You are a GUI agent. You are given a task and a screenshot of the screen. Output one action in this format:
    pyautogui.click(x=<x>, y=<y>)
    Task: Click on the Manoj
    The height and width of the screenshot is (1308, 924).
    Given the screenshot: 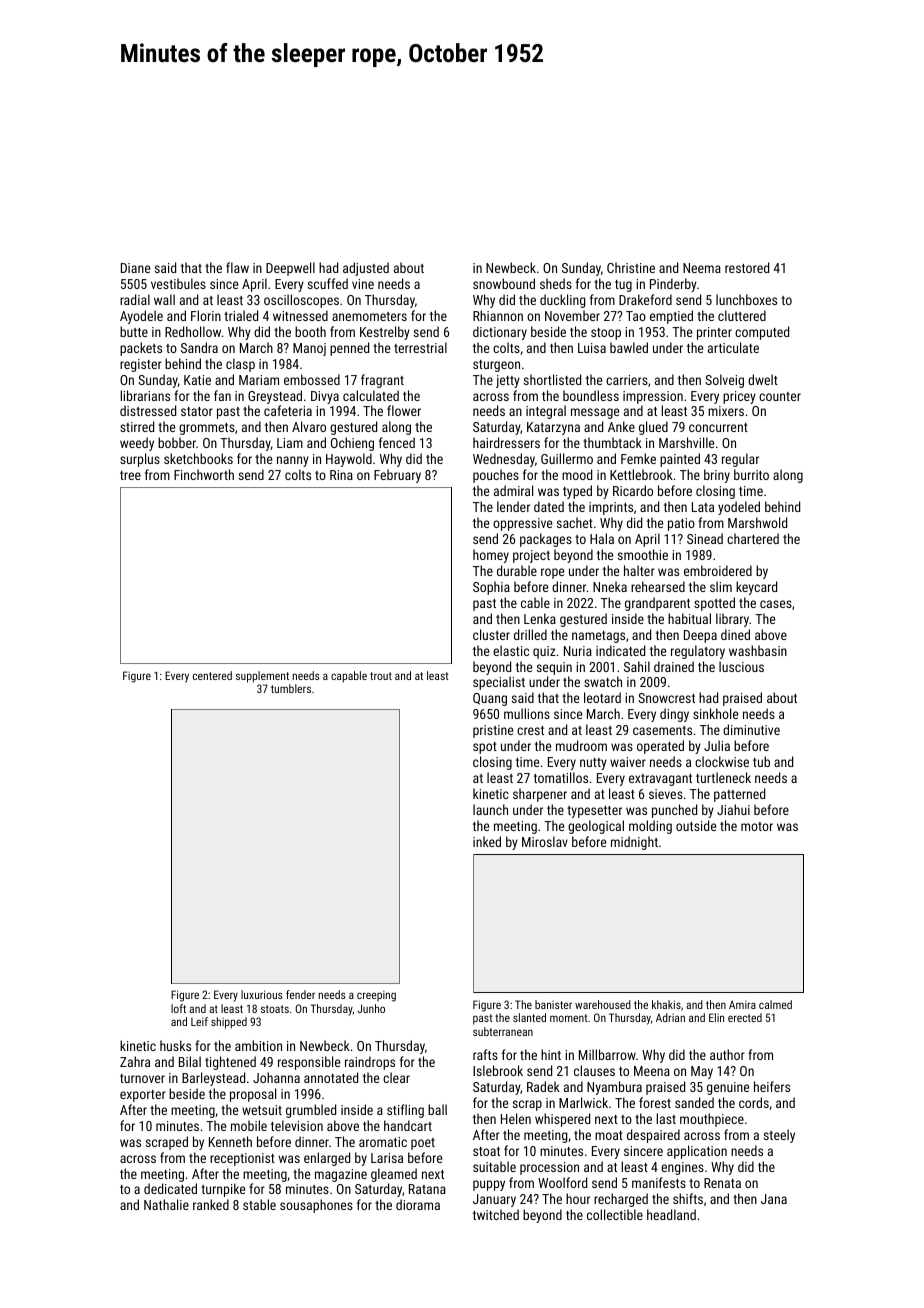 What is the action you would take?
    pyautogui.click(x=309, y=349)
